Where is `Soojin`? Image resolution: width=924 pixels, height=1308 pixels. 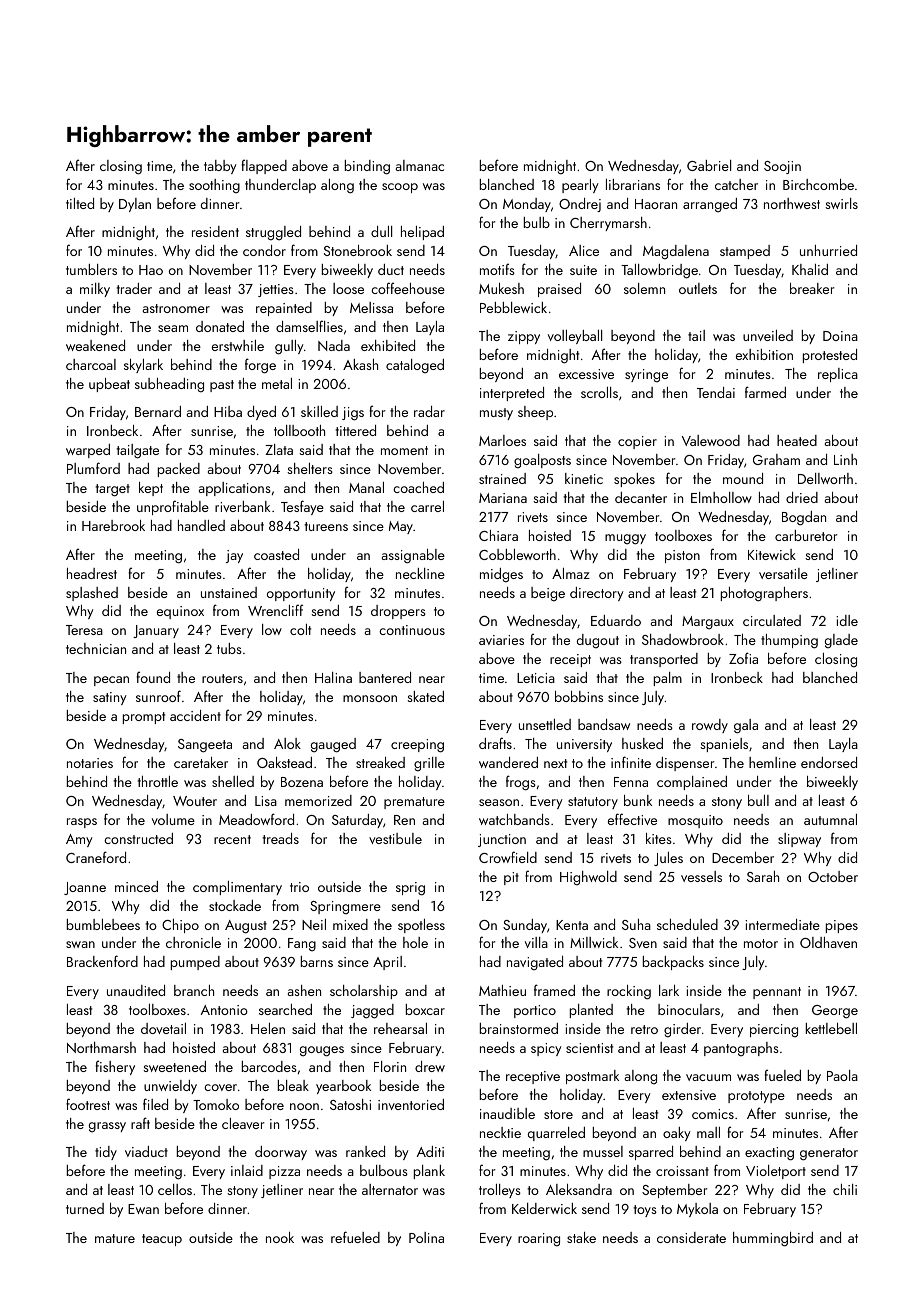
Soojin is located at coordinates (782, 167).
